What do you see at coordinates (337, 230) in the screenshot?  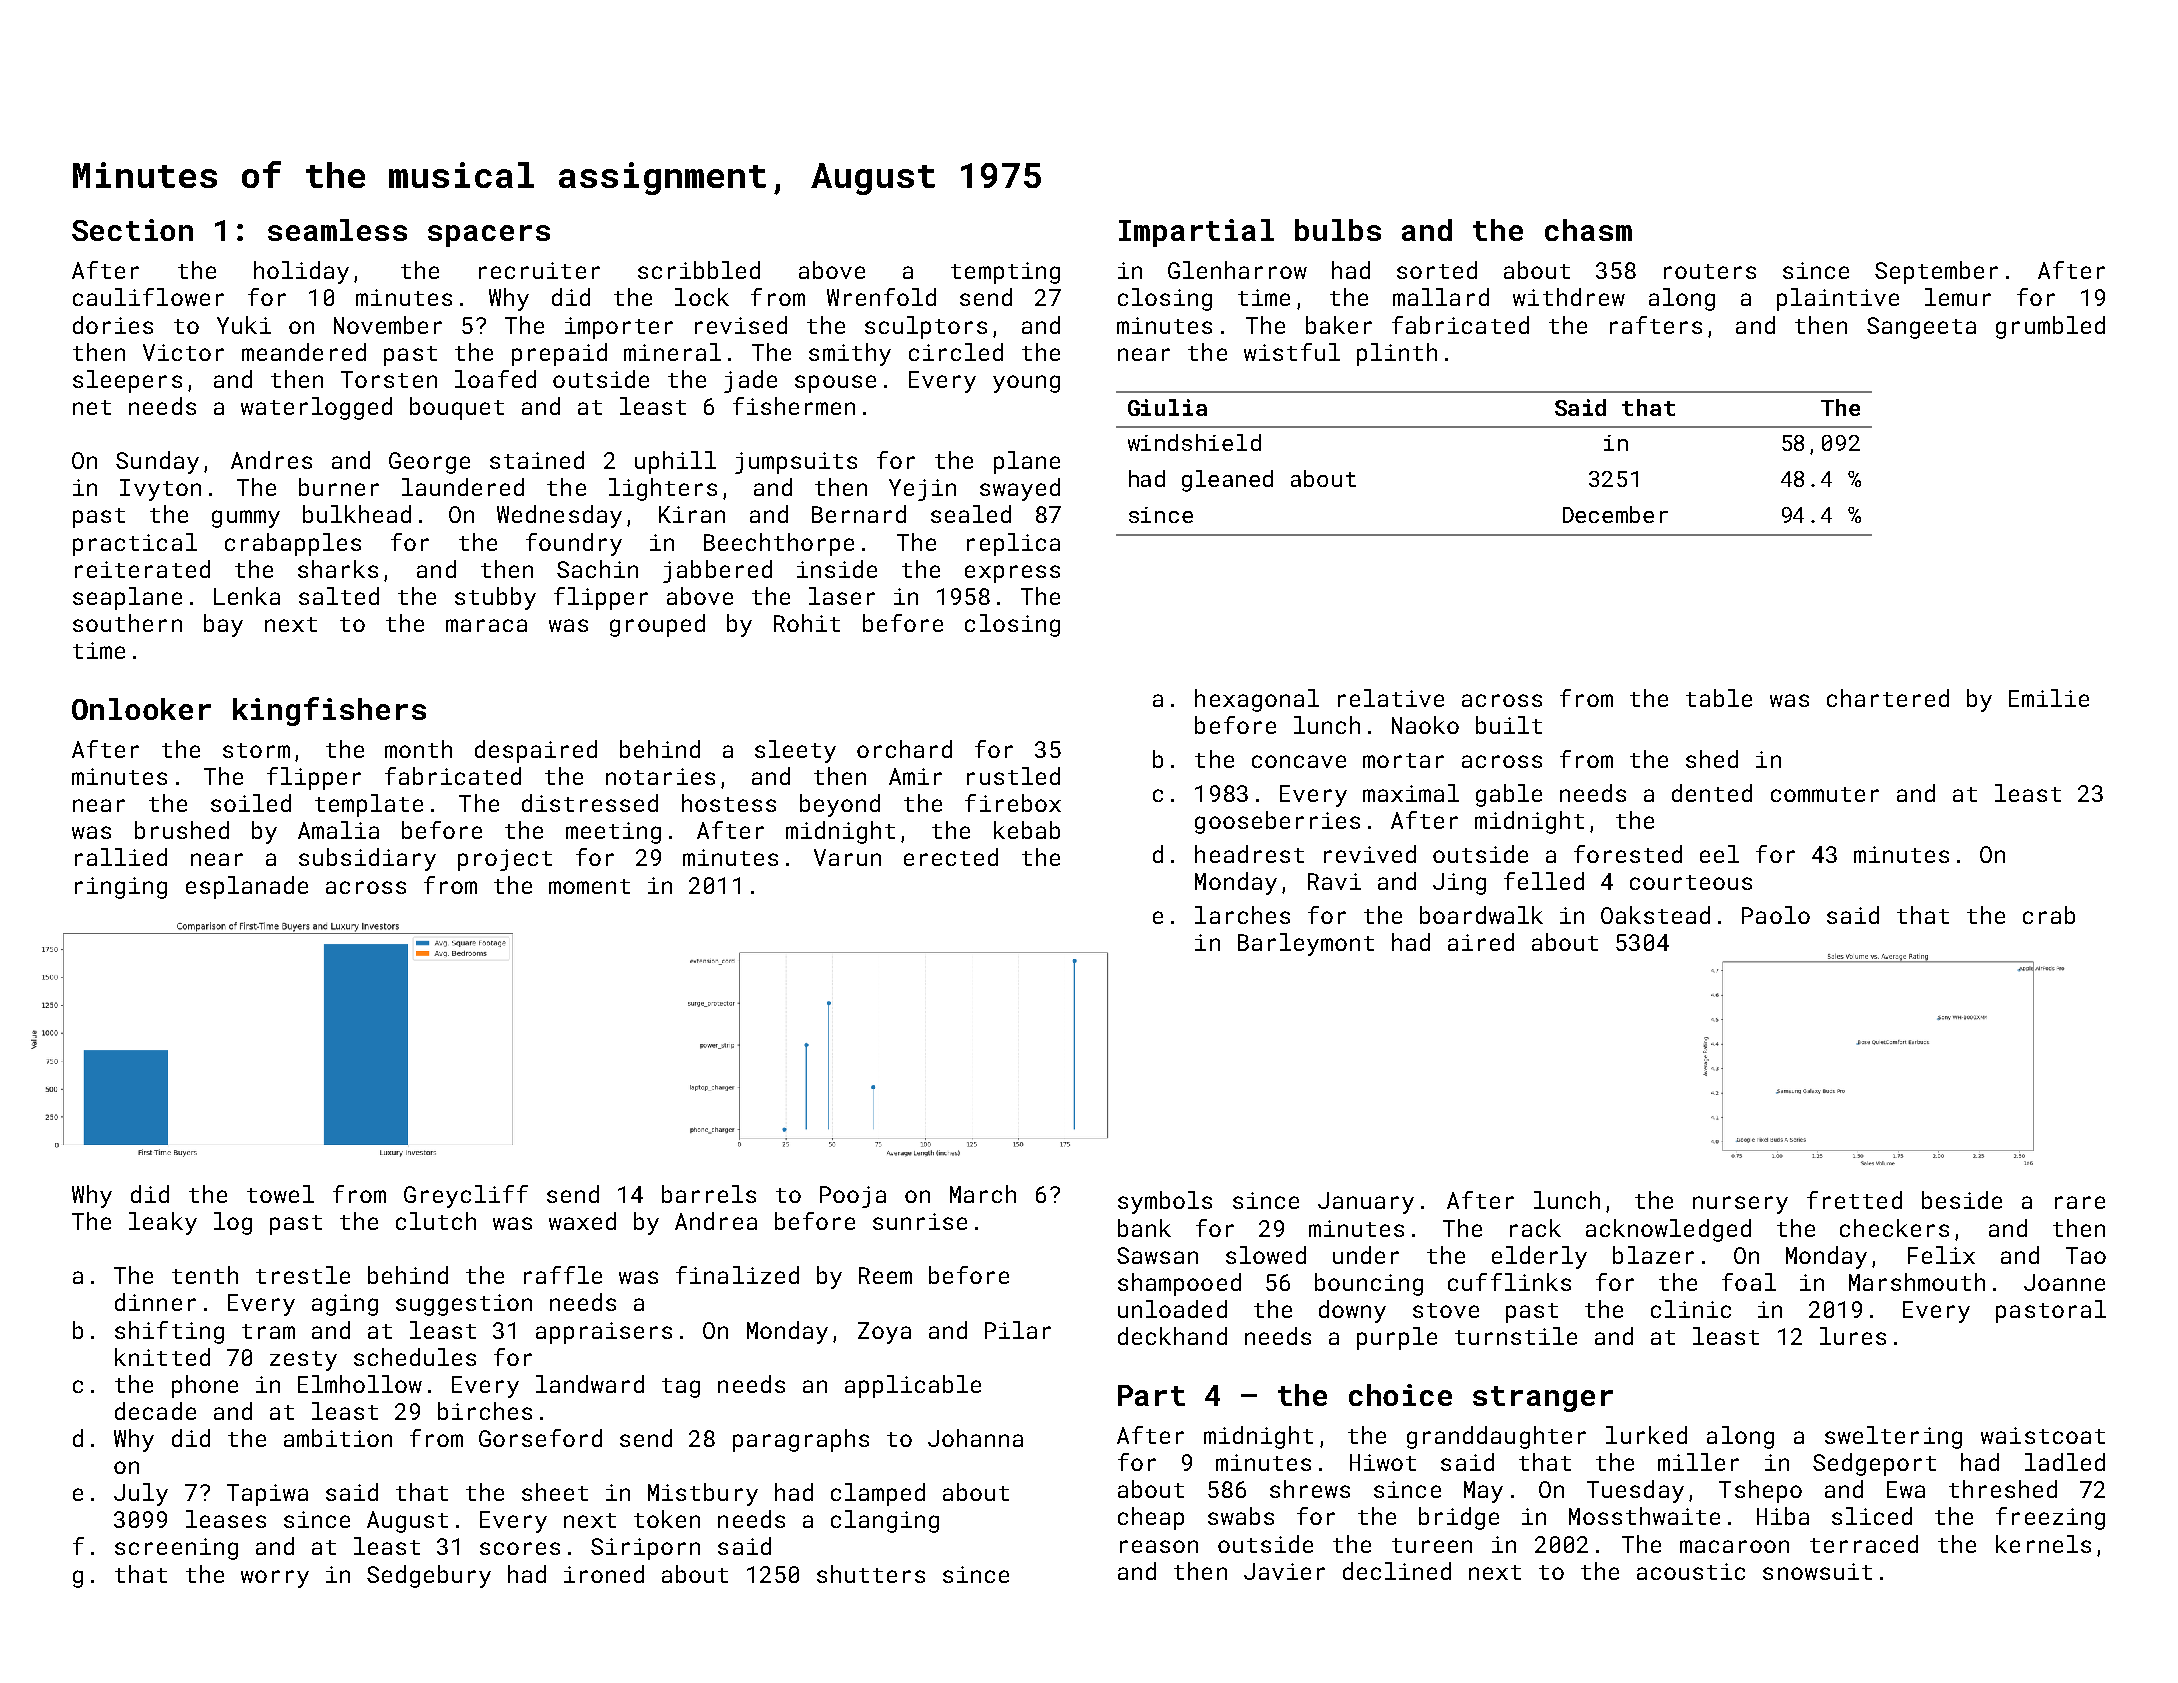 I see `seamless` at bounding box center [337, 230].
